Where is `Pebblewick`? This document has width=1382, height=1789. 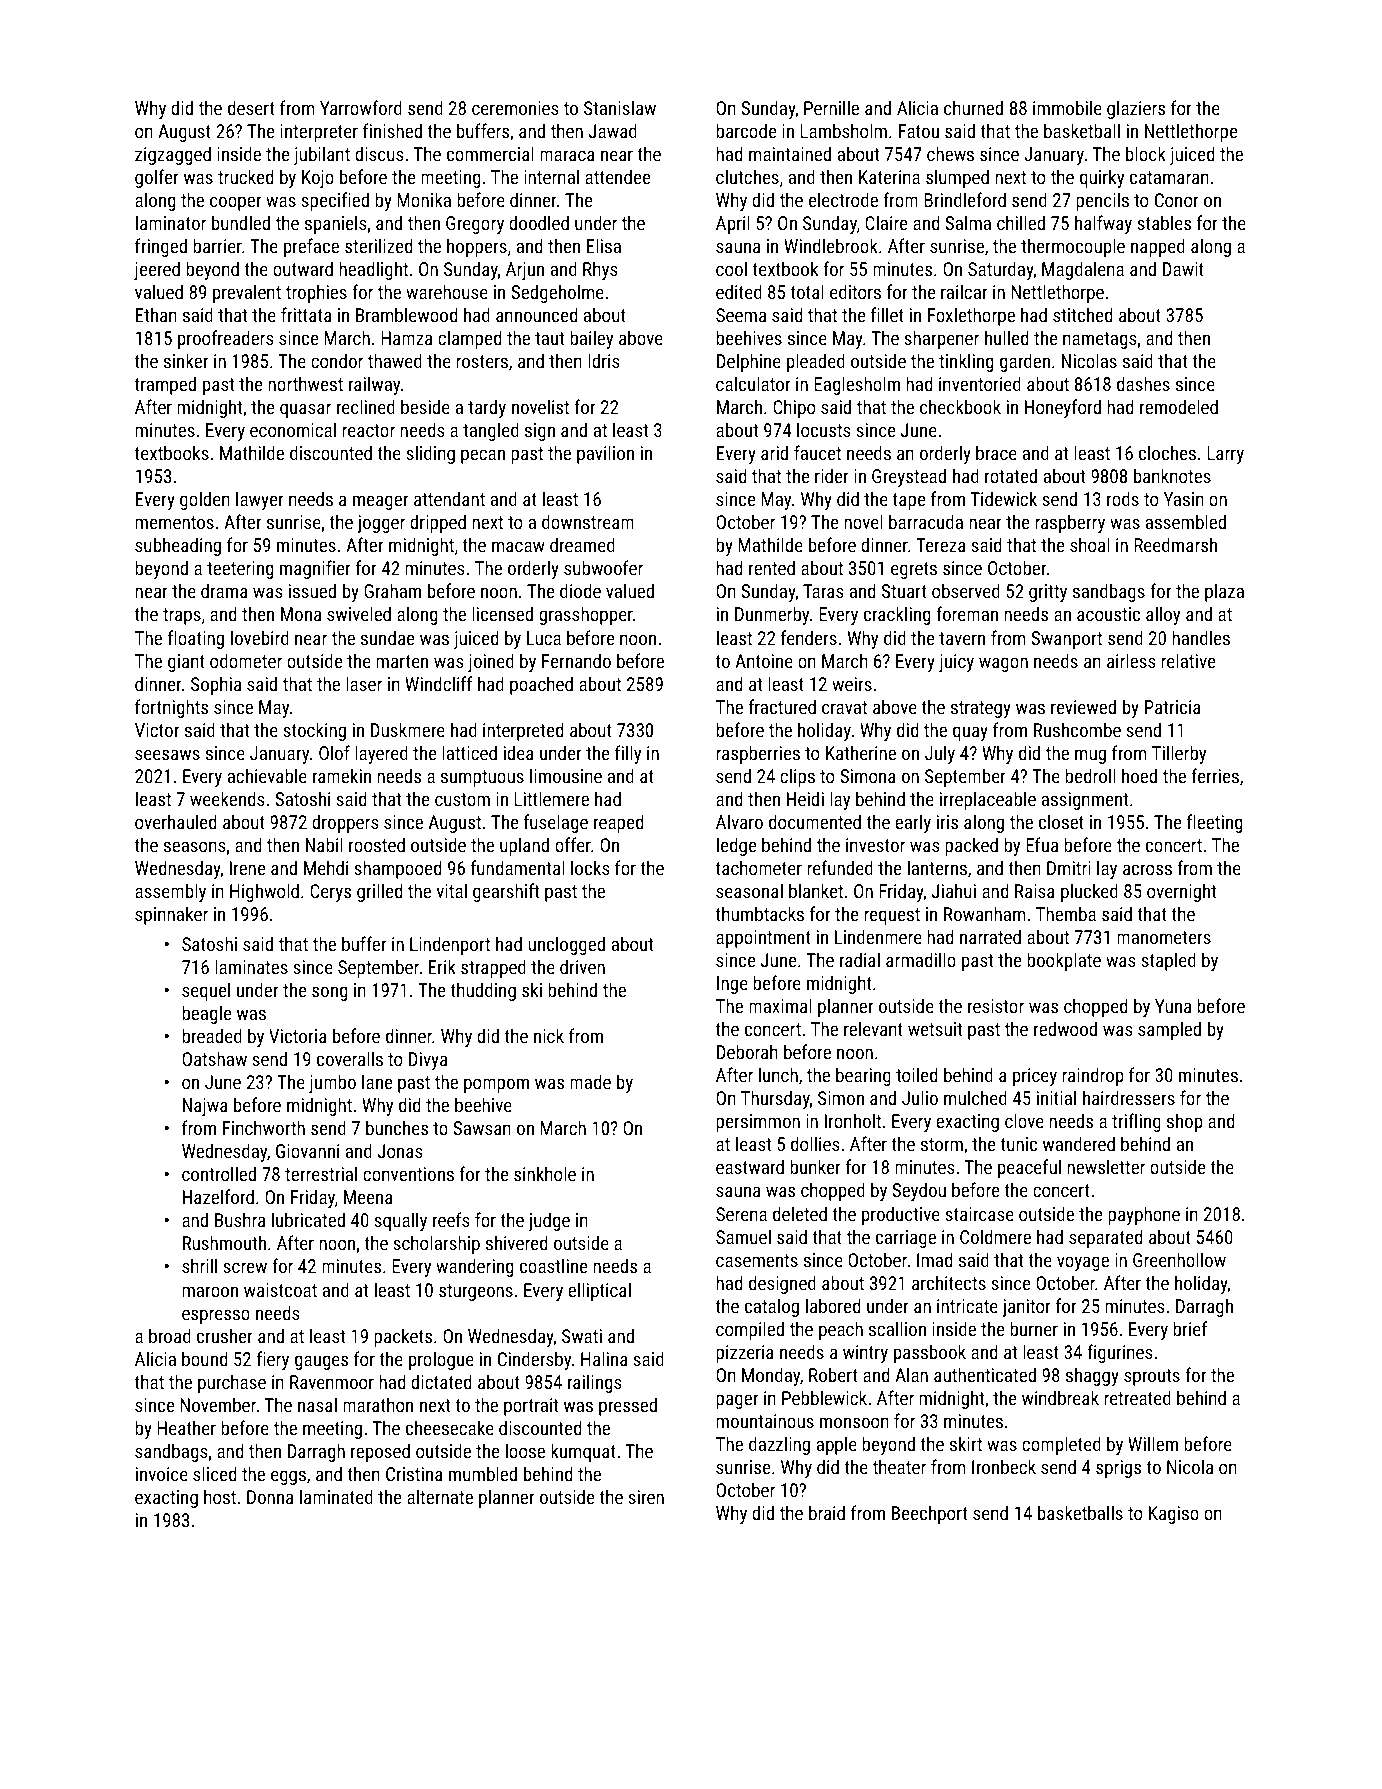 Pebblewick is located at coordinates (824, 1397).
